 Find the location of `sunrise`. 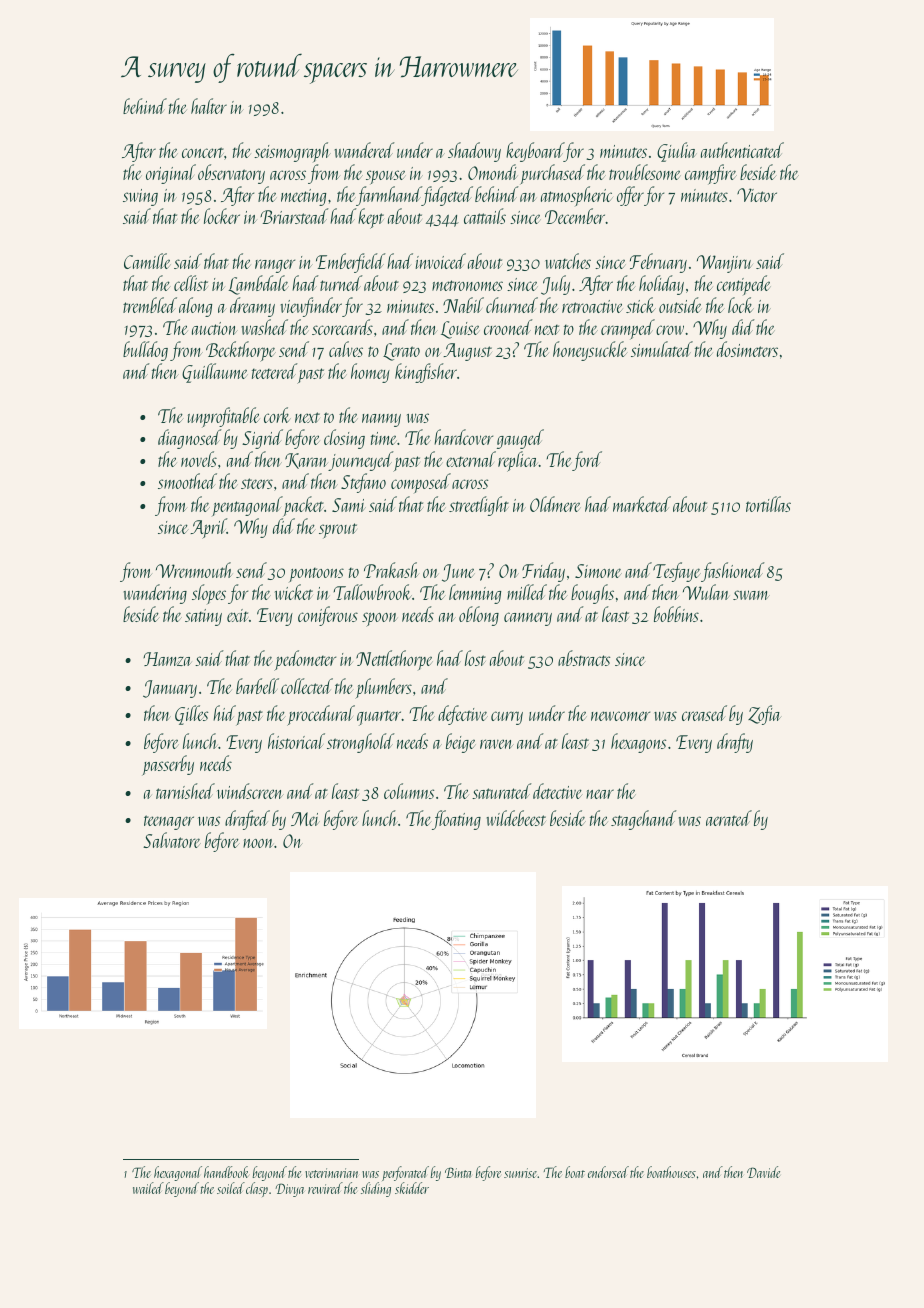

sunrise is located at coordinates (521, 1173).
